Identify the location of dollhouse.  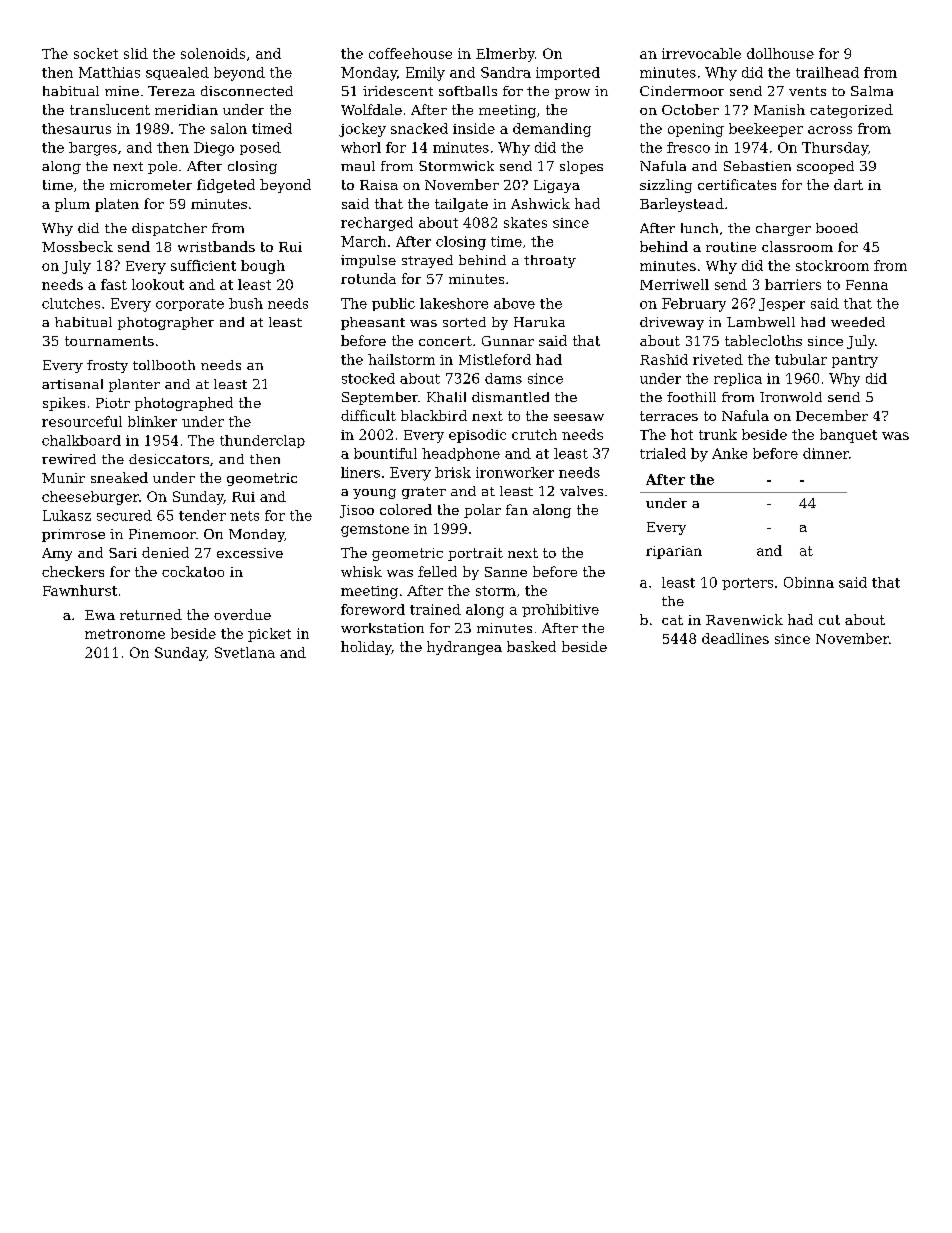
(780, 53).
